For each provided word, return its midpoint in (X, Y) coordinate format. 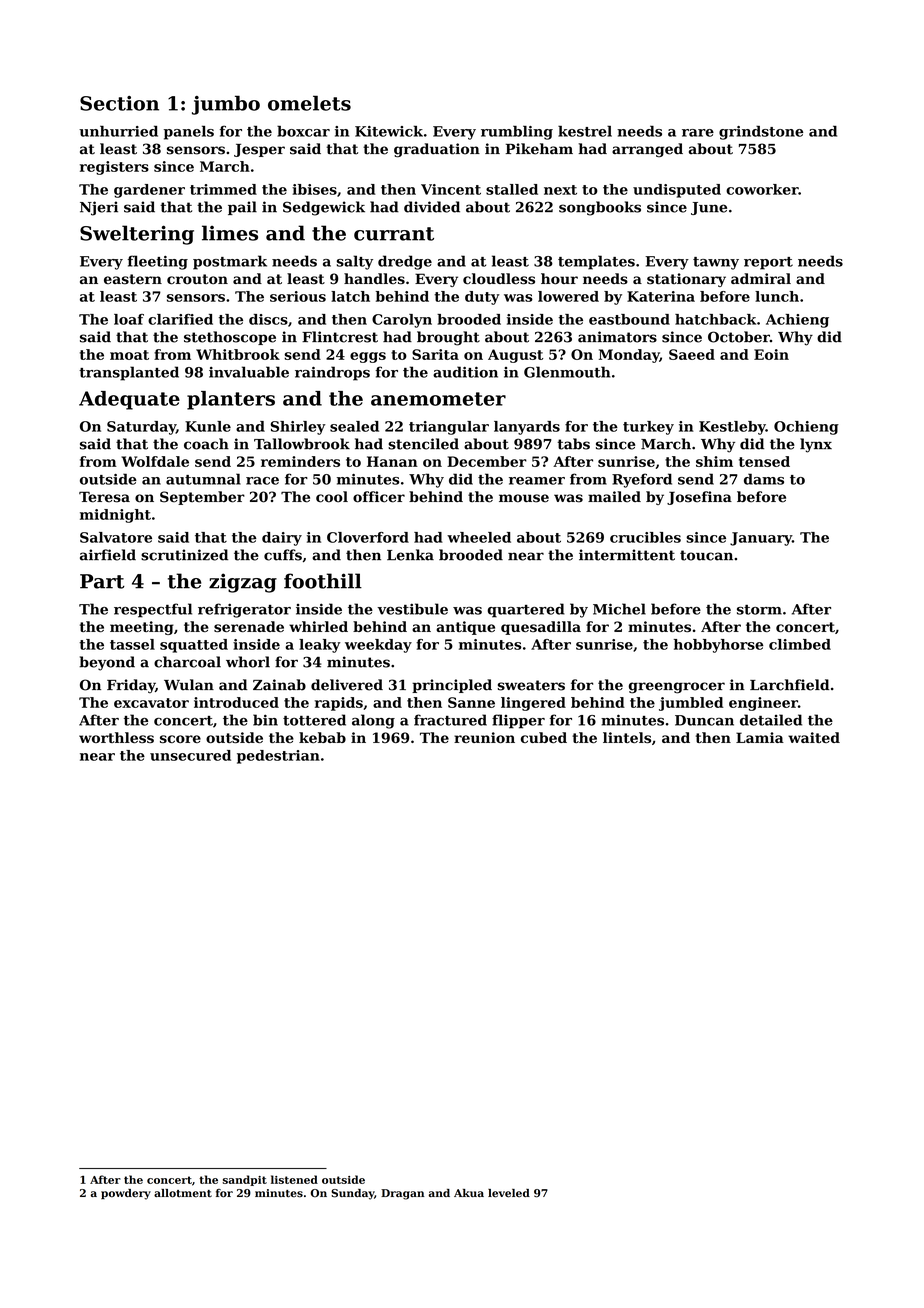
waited (814, 737)
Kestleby (732, 428)
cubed (544, 737)
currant (394, 234)
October (739, 337)
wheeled (479, 537)
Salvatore (116, 537)
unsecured (190, 755)
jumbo (226, 105)
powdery (126, 1194)
